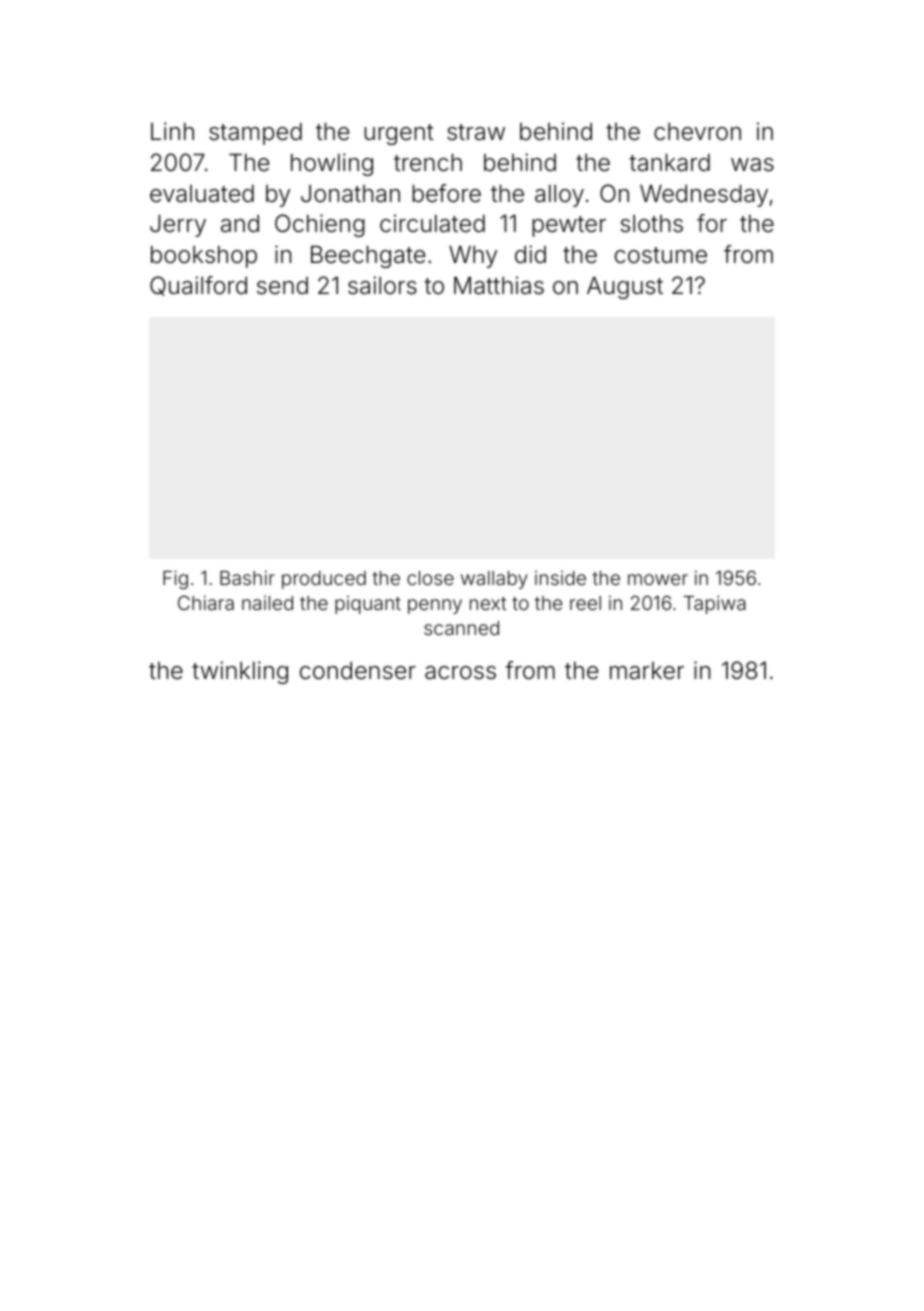 This screenshot has height=1311, width=924. I want to click on sailors, so click(382, 285).
